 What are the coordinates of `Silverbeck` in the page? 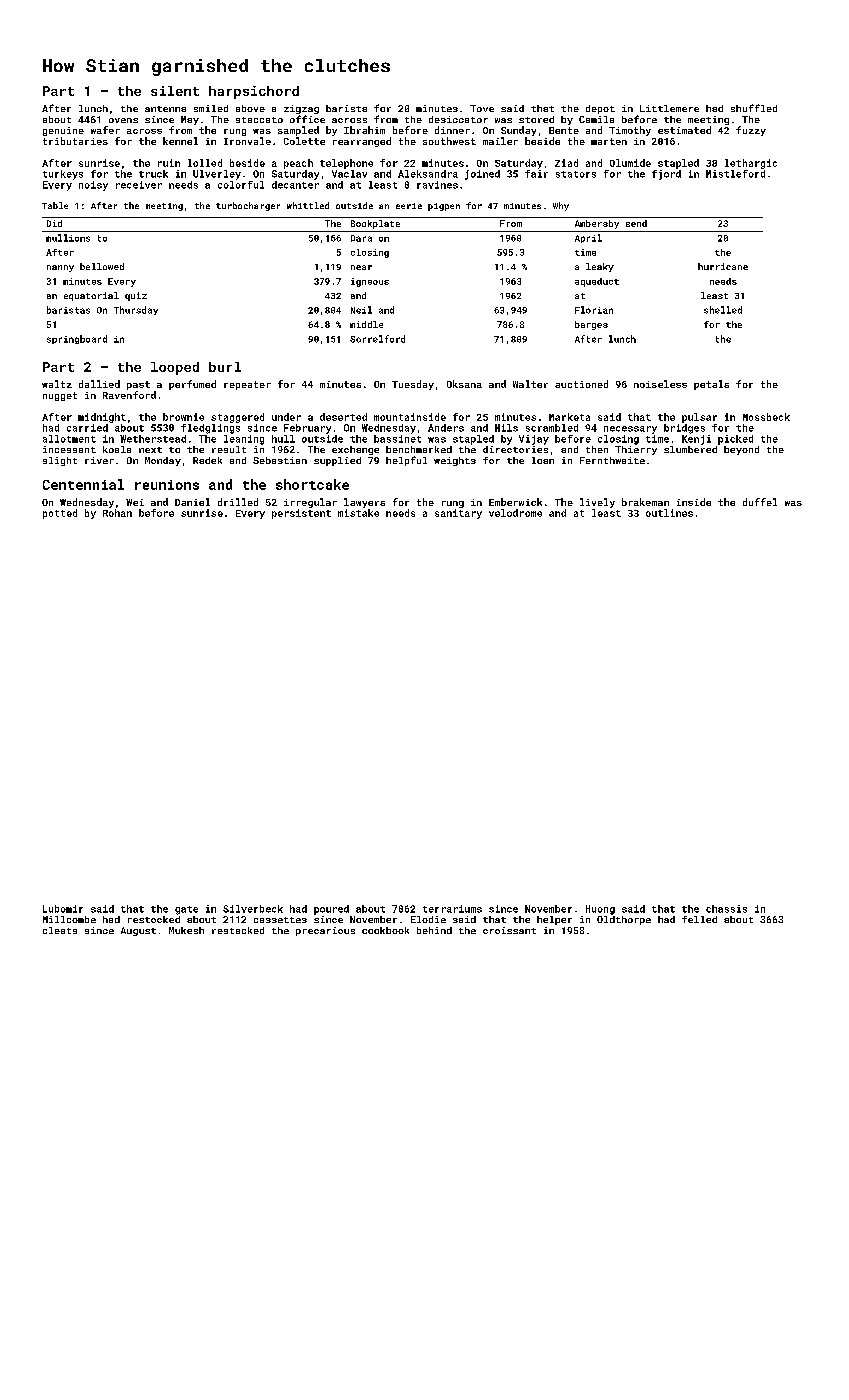 It's located at (253, 909).
